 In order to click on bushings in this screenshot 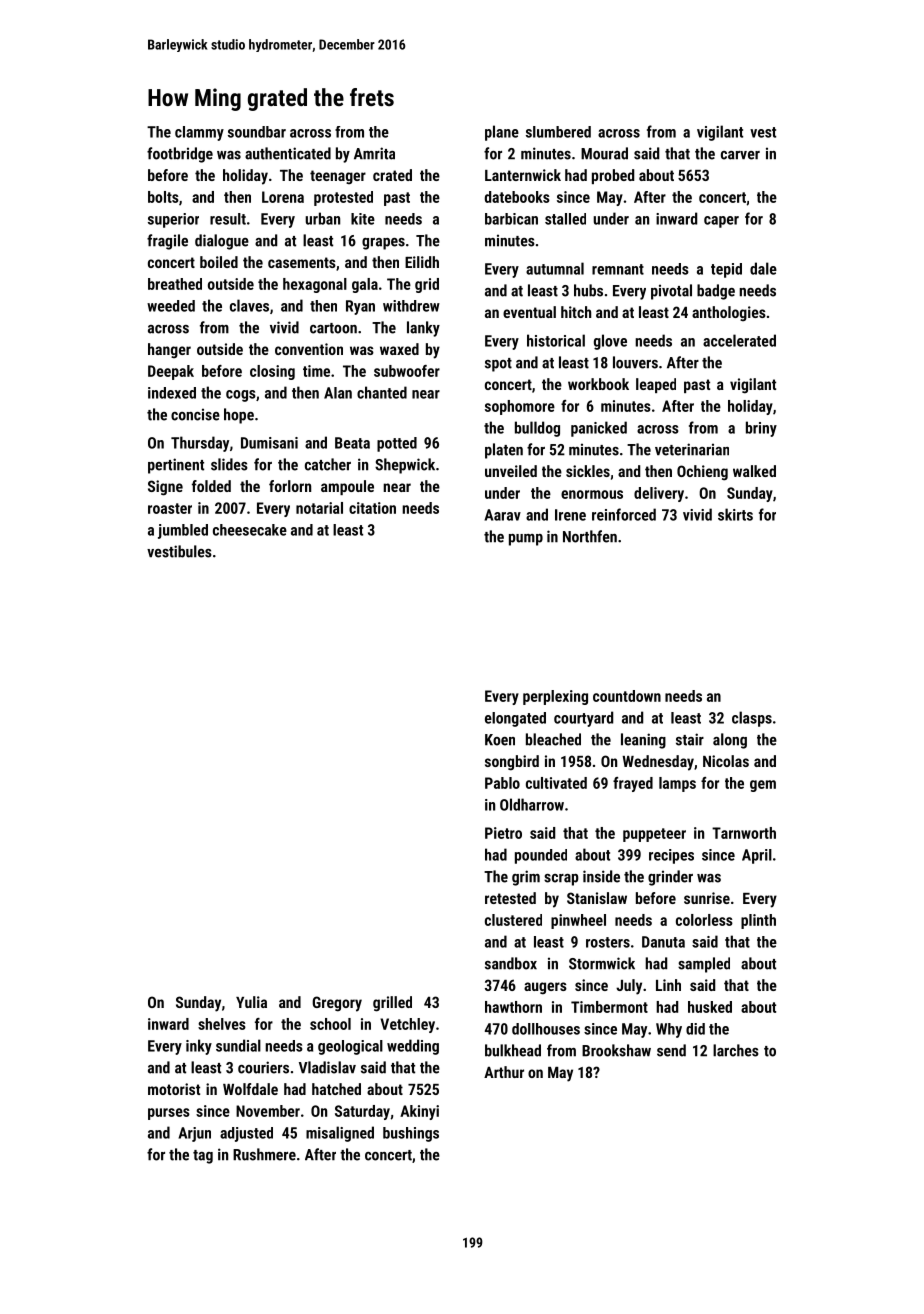, I will do `click(411, 1134)`.
